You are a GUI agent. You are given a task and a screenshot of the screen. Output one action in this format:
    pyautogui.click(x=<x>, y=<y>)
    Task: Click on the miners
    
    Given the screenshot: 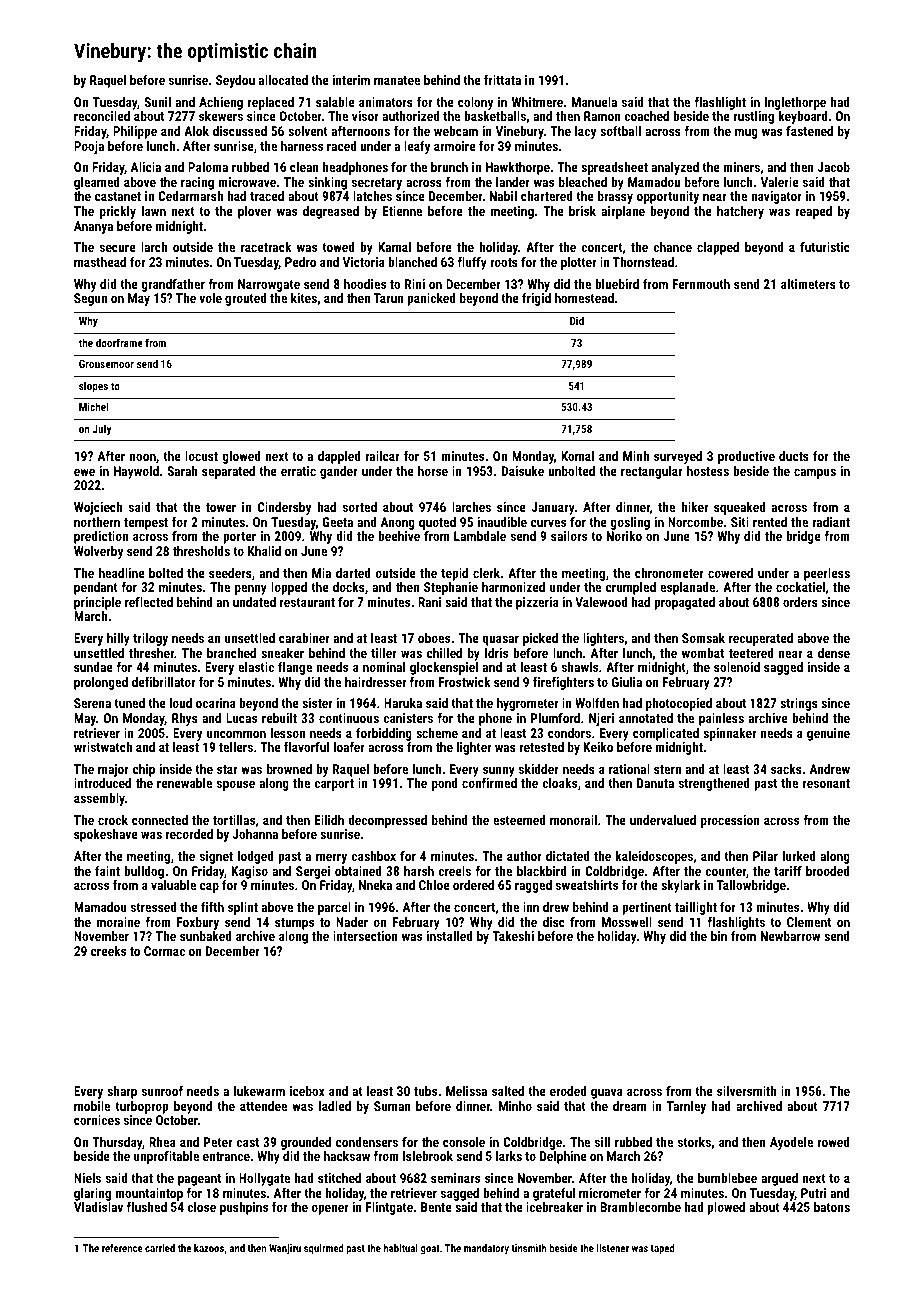 What is the action you would take?
    pyautogui.click(x=741, y=167)
